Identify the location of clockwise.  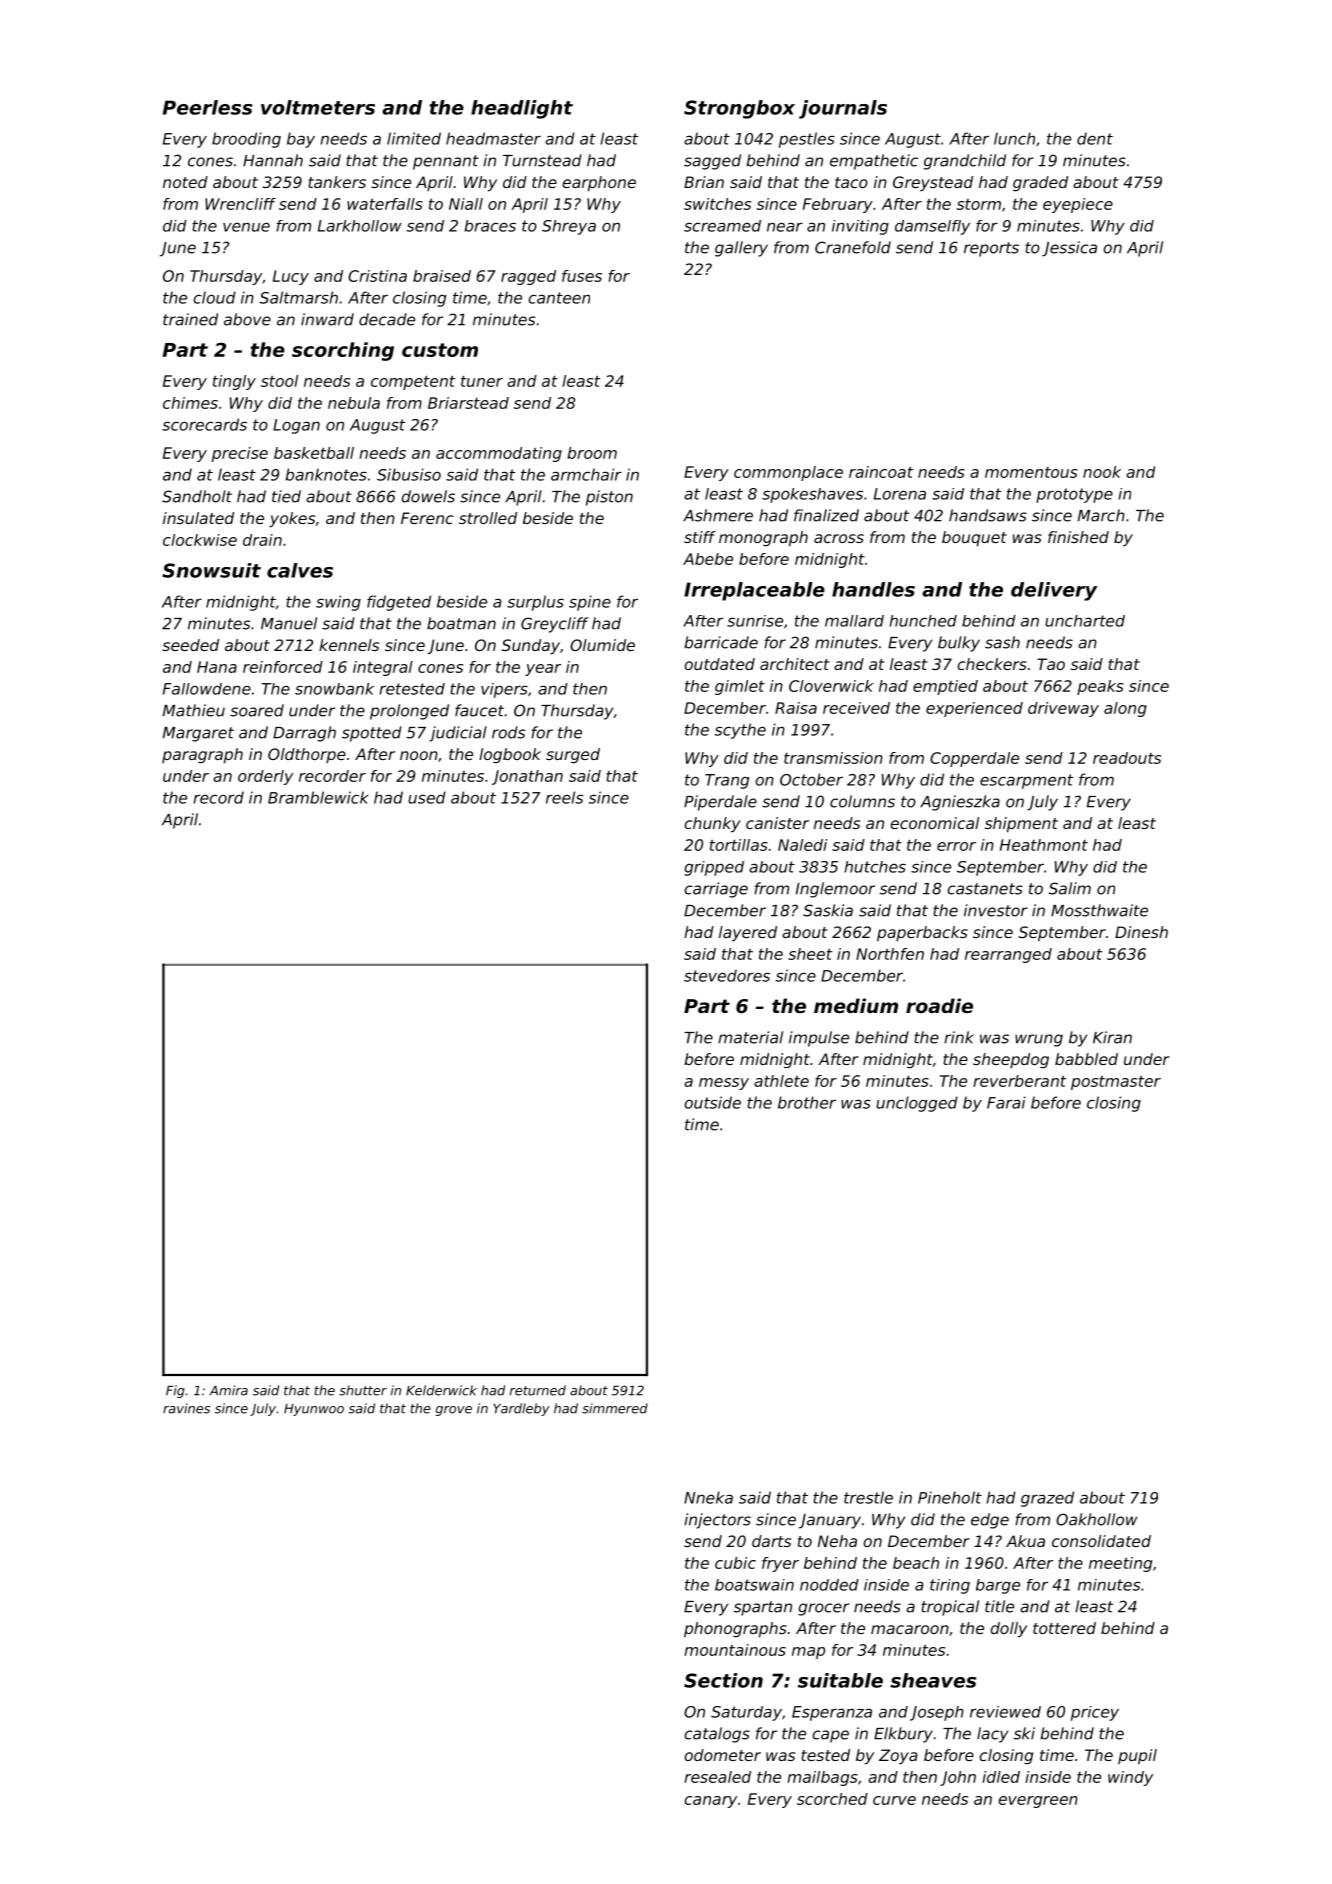
(200, 540).
